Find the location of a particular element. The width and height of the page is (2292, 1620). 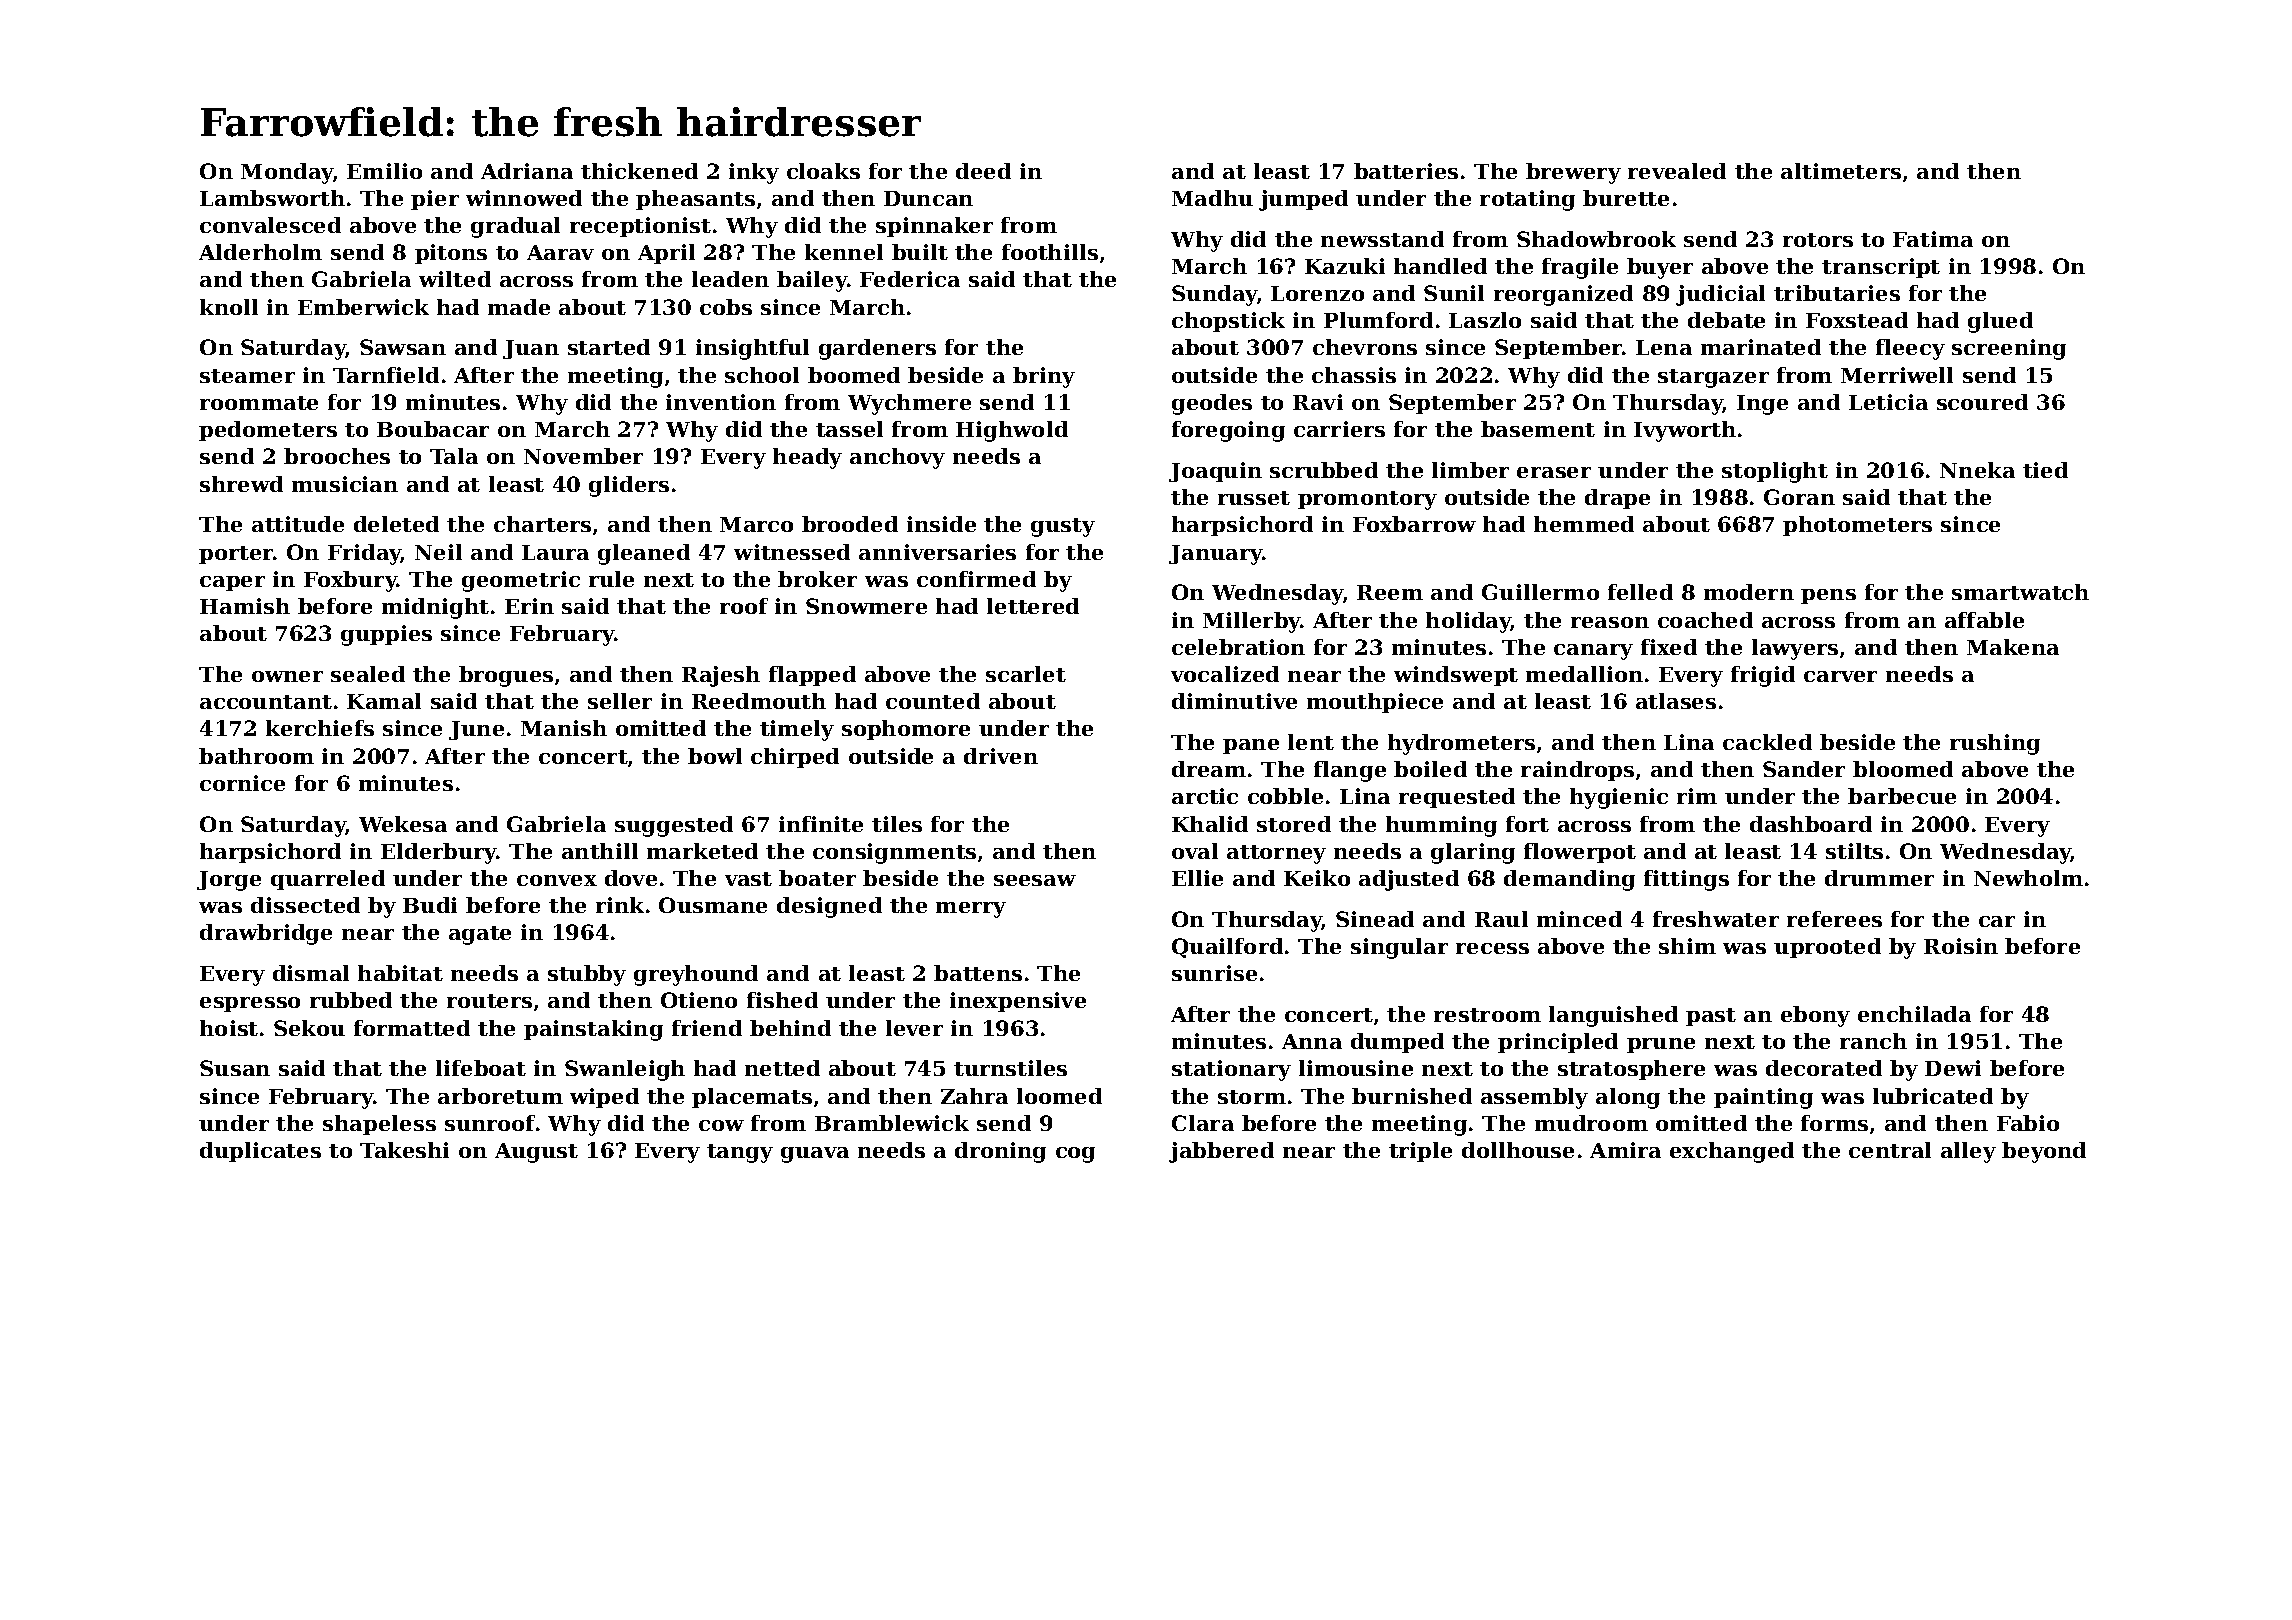

ebony is located at coordinates (1815, 1016).
